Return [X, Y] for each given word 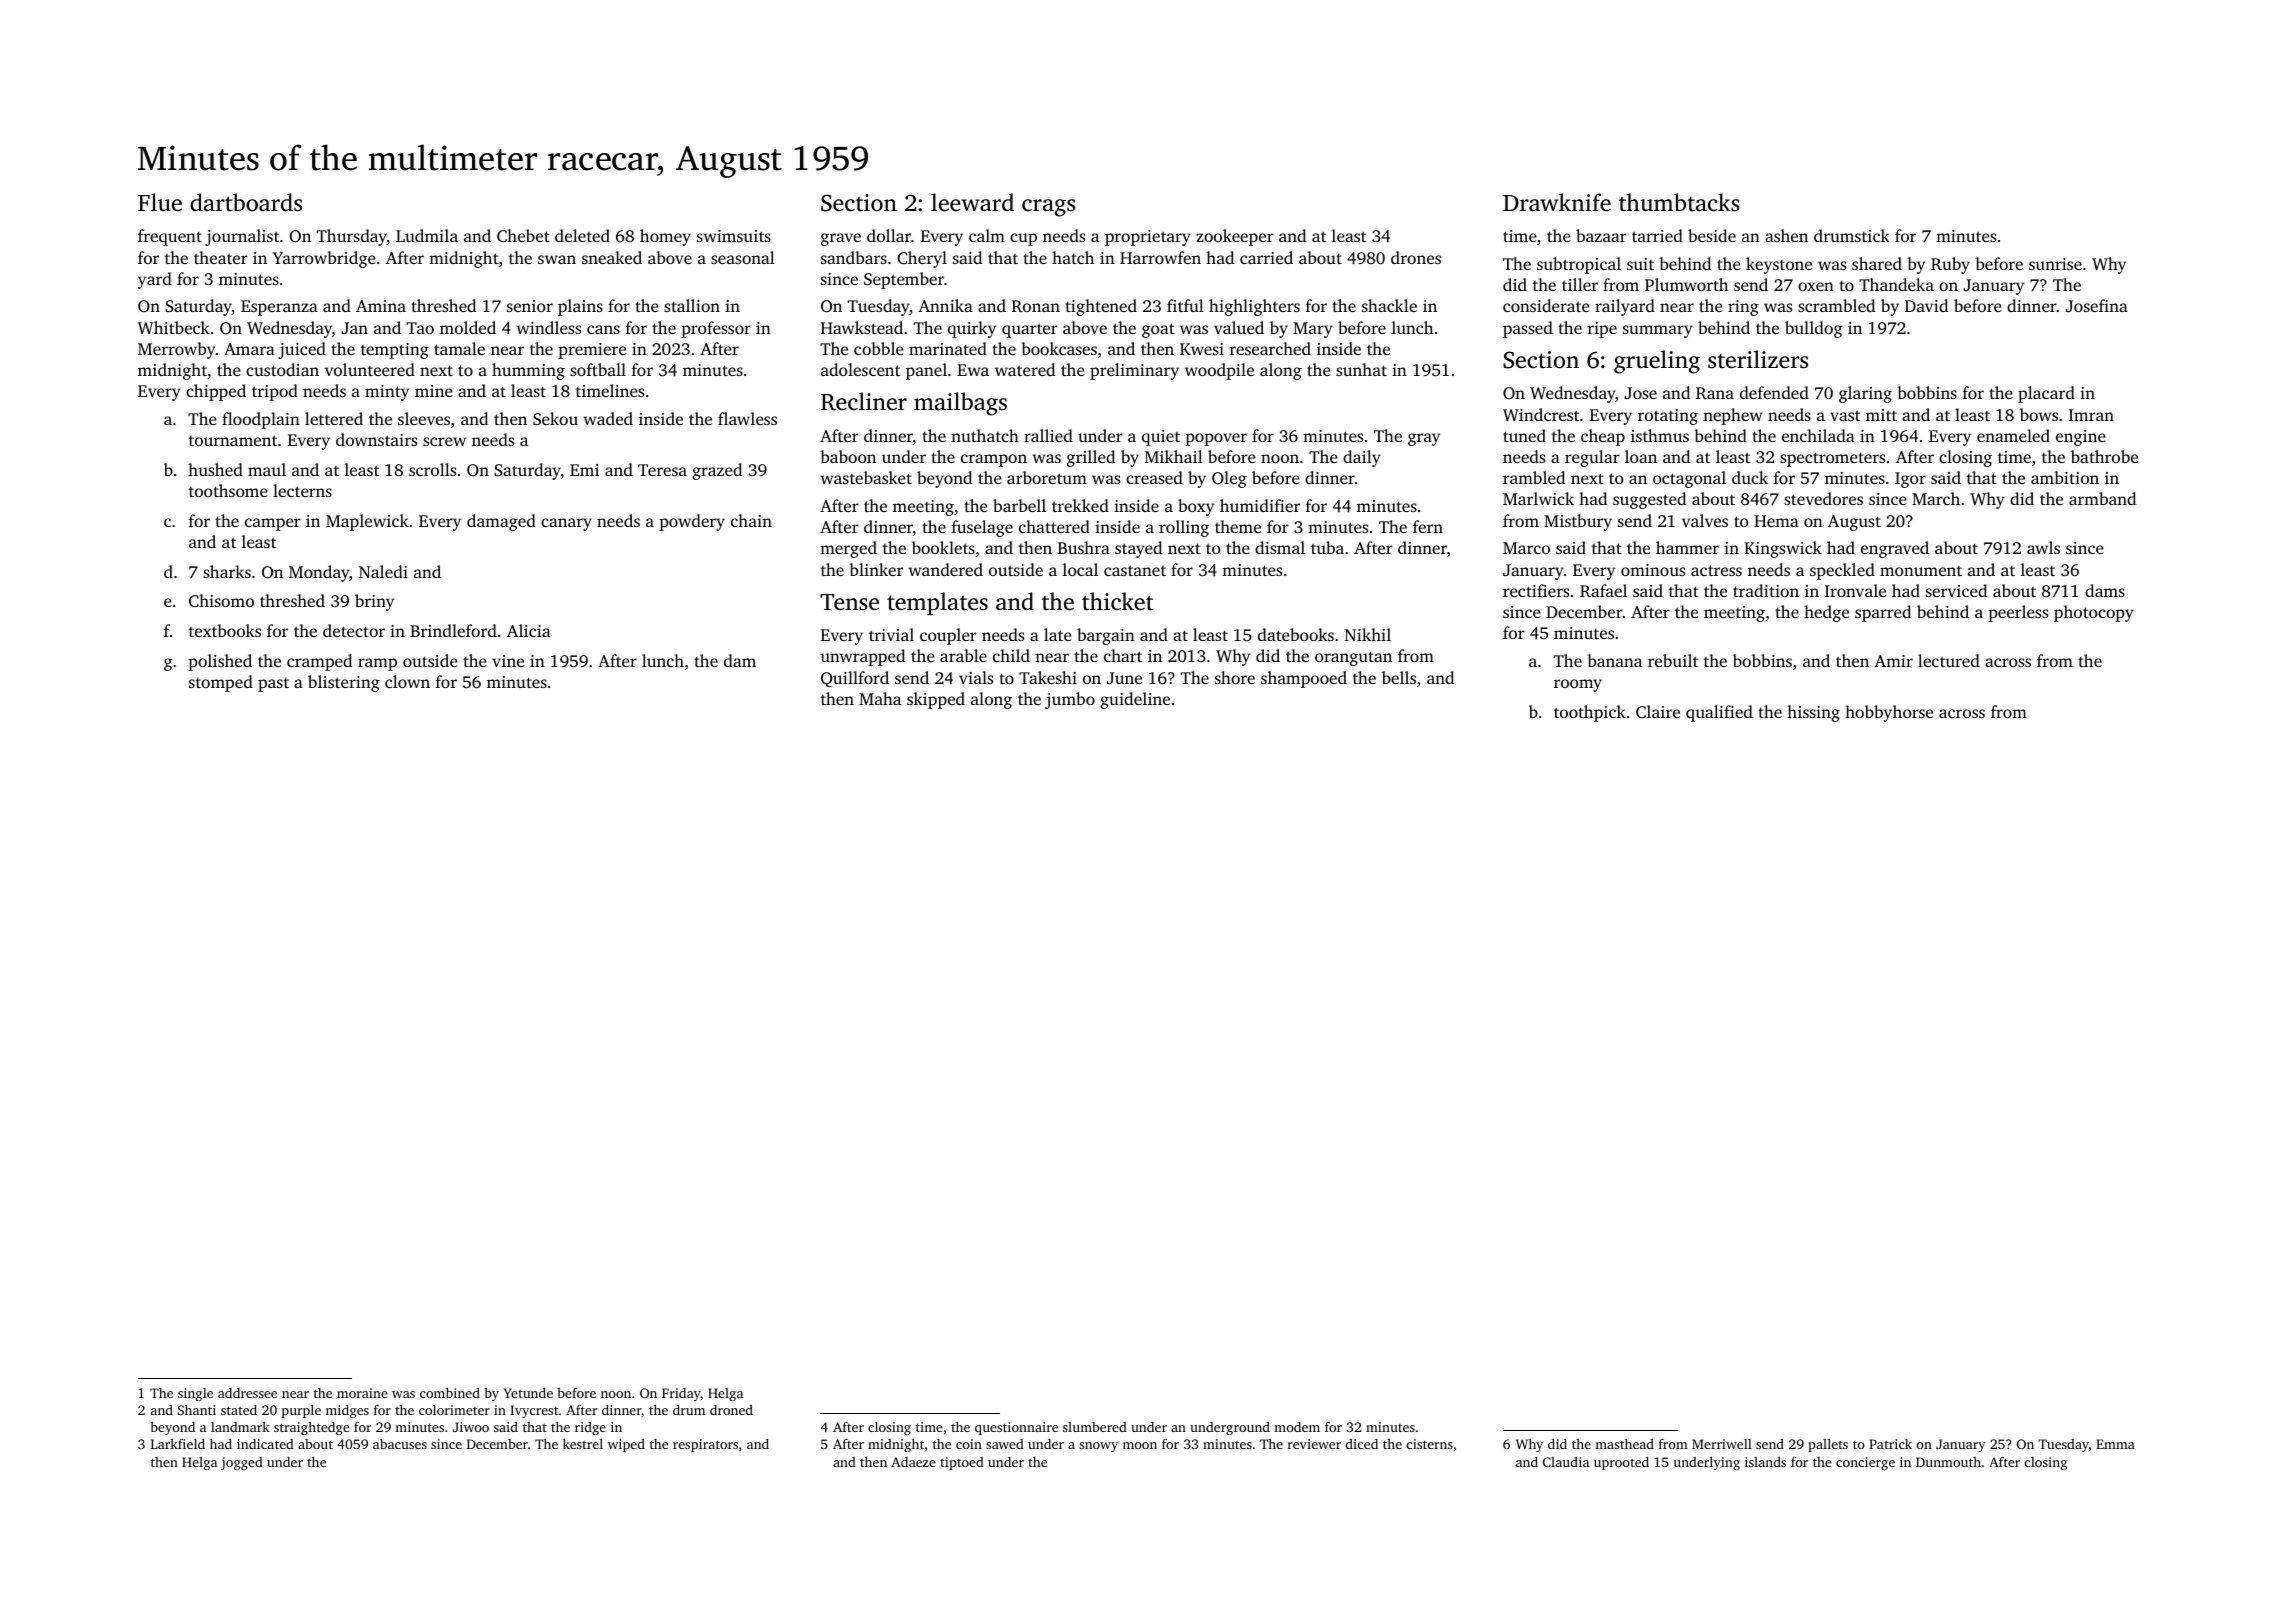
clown [407, 681]
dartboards [246, 202]
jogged [241, 1463]
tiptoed [962, 1463]
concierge [1865, 1463]
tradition [1766, 590]
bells [1399, 677]
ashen [1786, 235]
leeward [972, 202]
